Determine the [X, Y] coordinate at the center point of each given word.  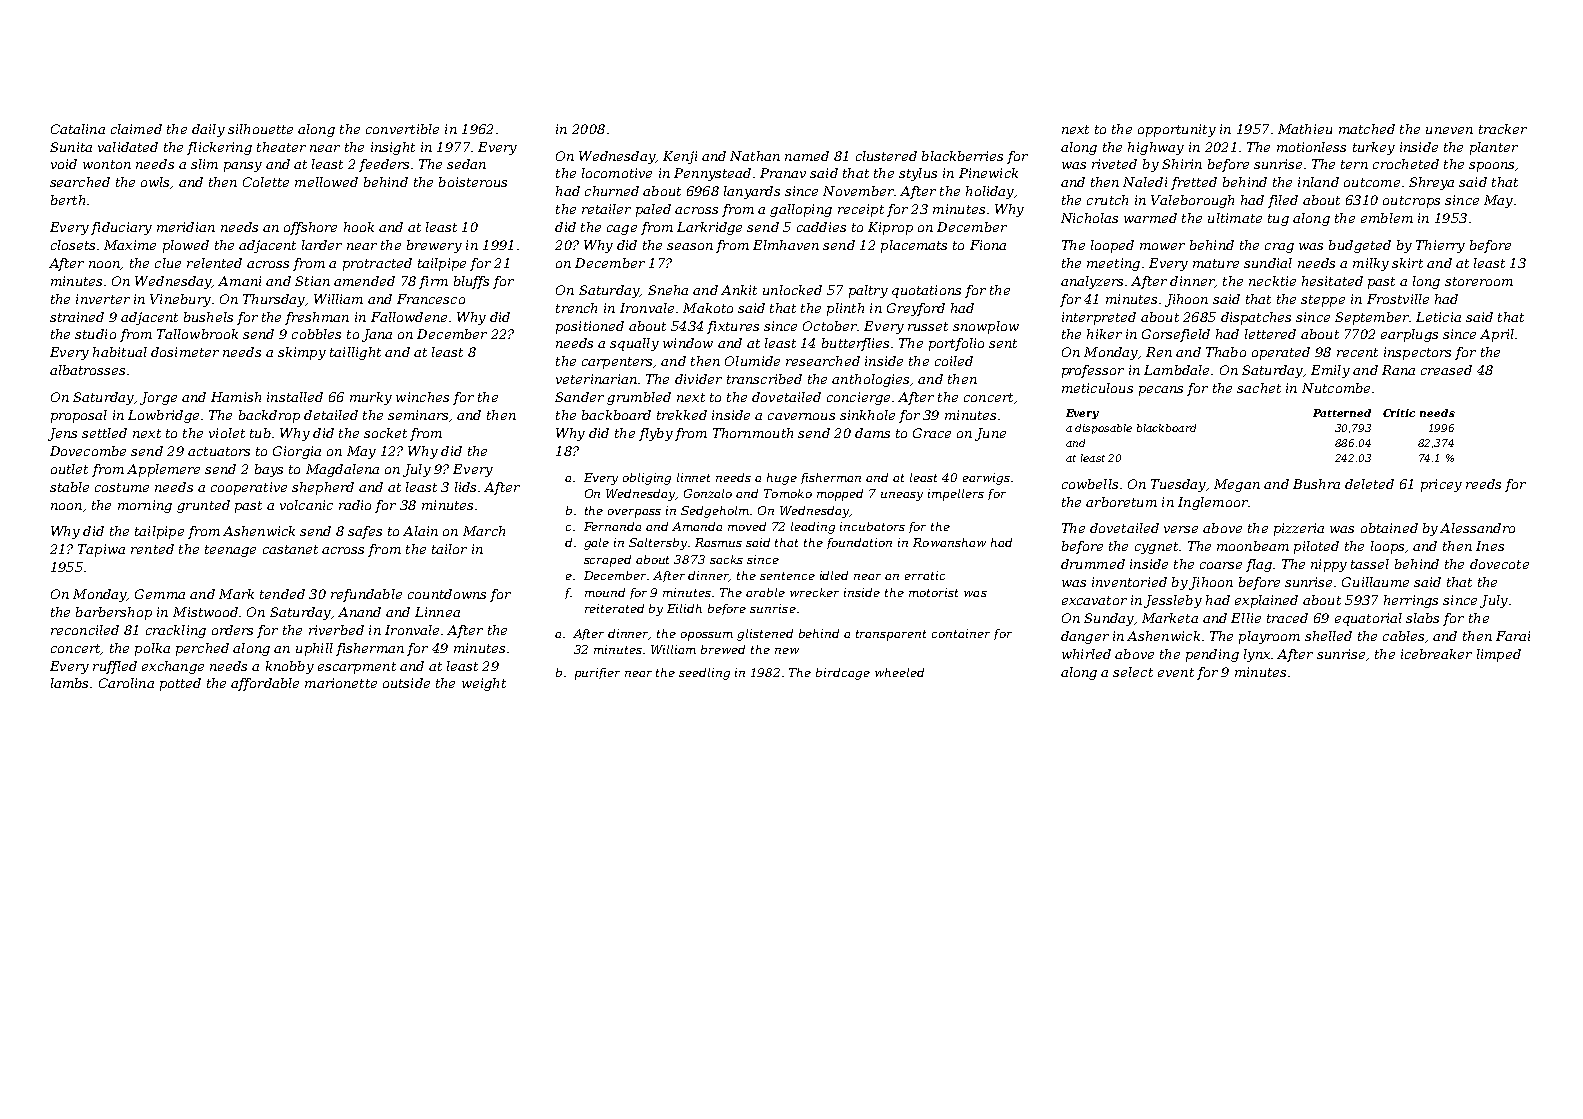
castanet [290, 549]
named [807, 156]
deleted [1369, 484]
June [990, 434]
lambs [69, 683]
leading [813, 528]
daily [208, 130]
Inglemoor [1213, 503]
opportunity [1177, 130]
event [1176, 672]
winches [422, 397]
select [1133, 672]
